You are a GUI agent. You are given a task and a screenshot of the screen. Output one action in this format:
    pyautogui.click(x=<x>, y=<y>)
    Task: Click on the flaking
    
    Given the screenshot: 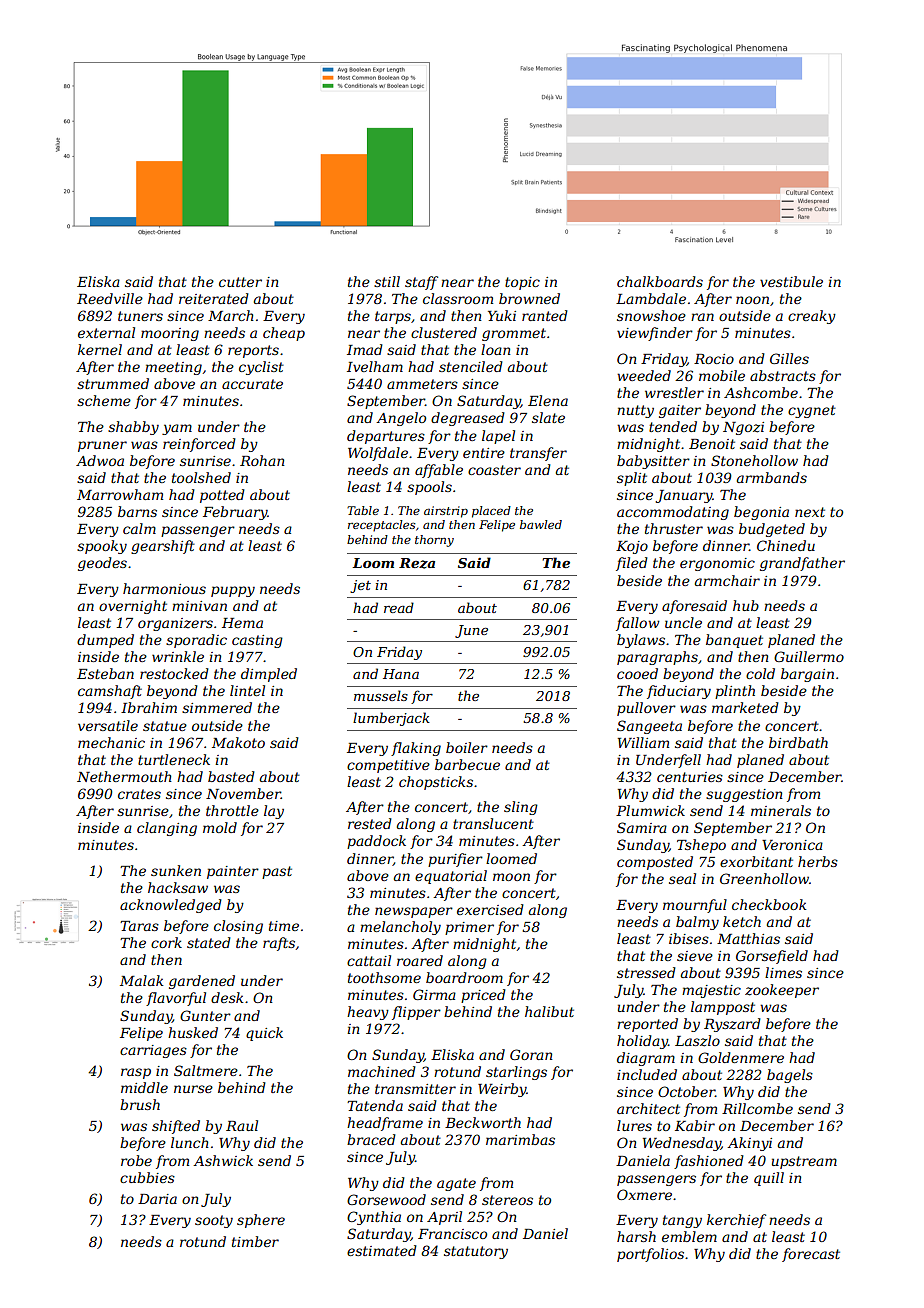 What is the action you would take?
    pyautogui.click(x=416, y=749)
